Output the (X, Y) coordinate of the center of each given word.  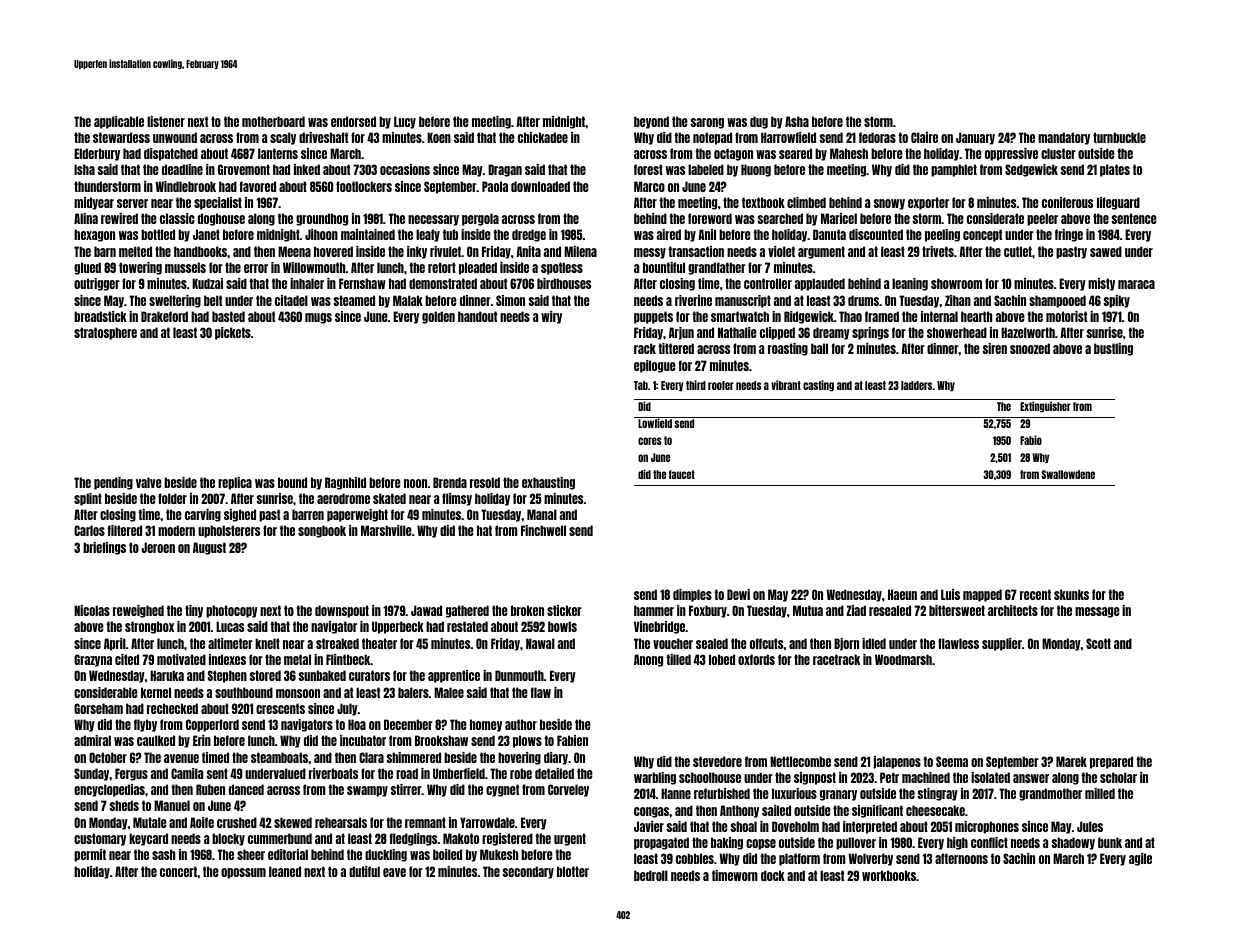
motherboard (273, 121)
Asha (797, 121)
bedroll (651, 875)
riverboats (333, 773)
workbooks (889, 875)
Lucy (405, 122)
